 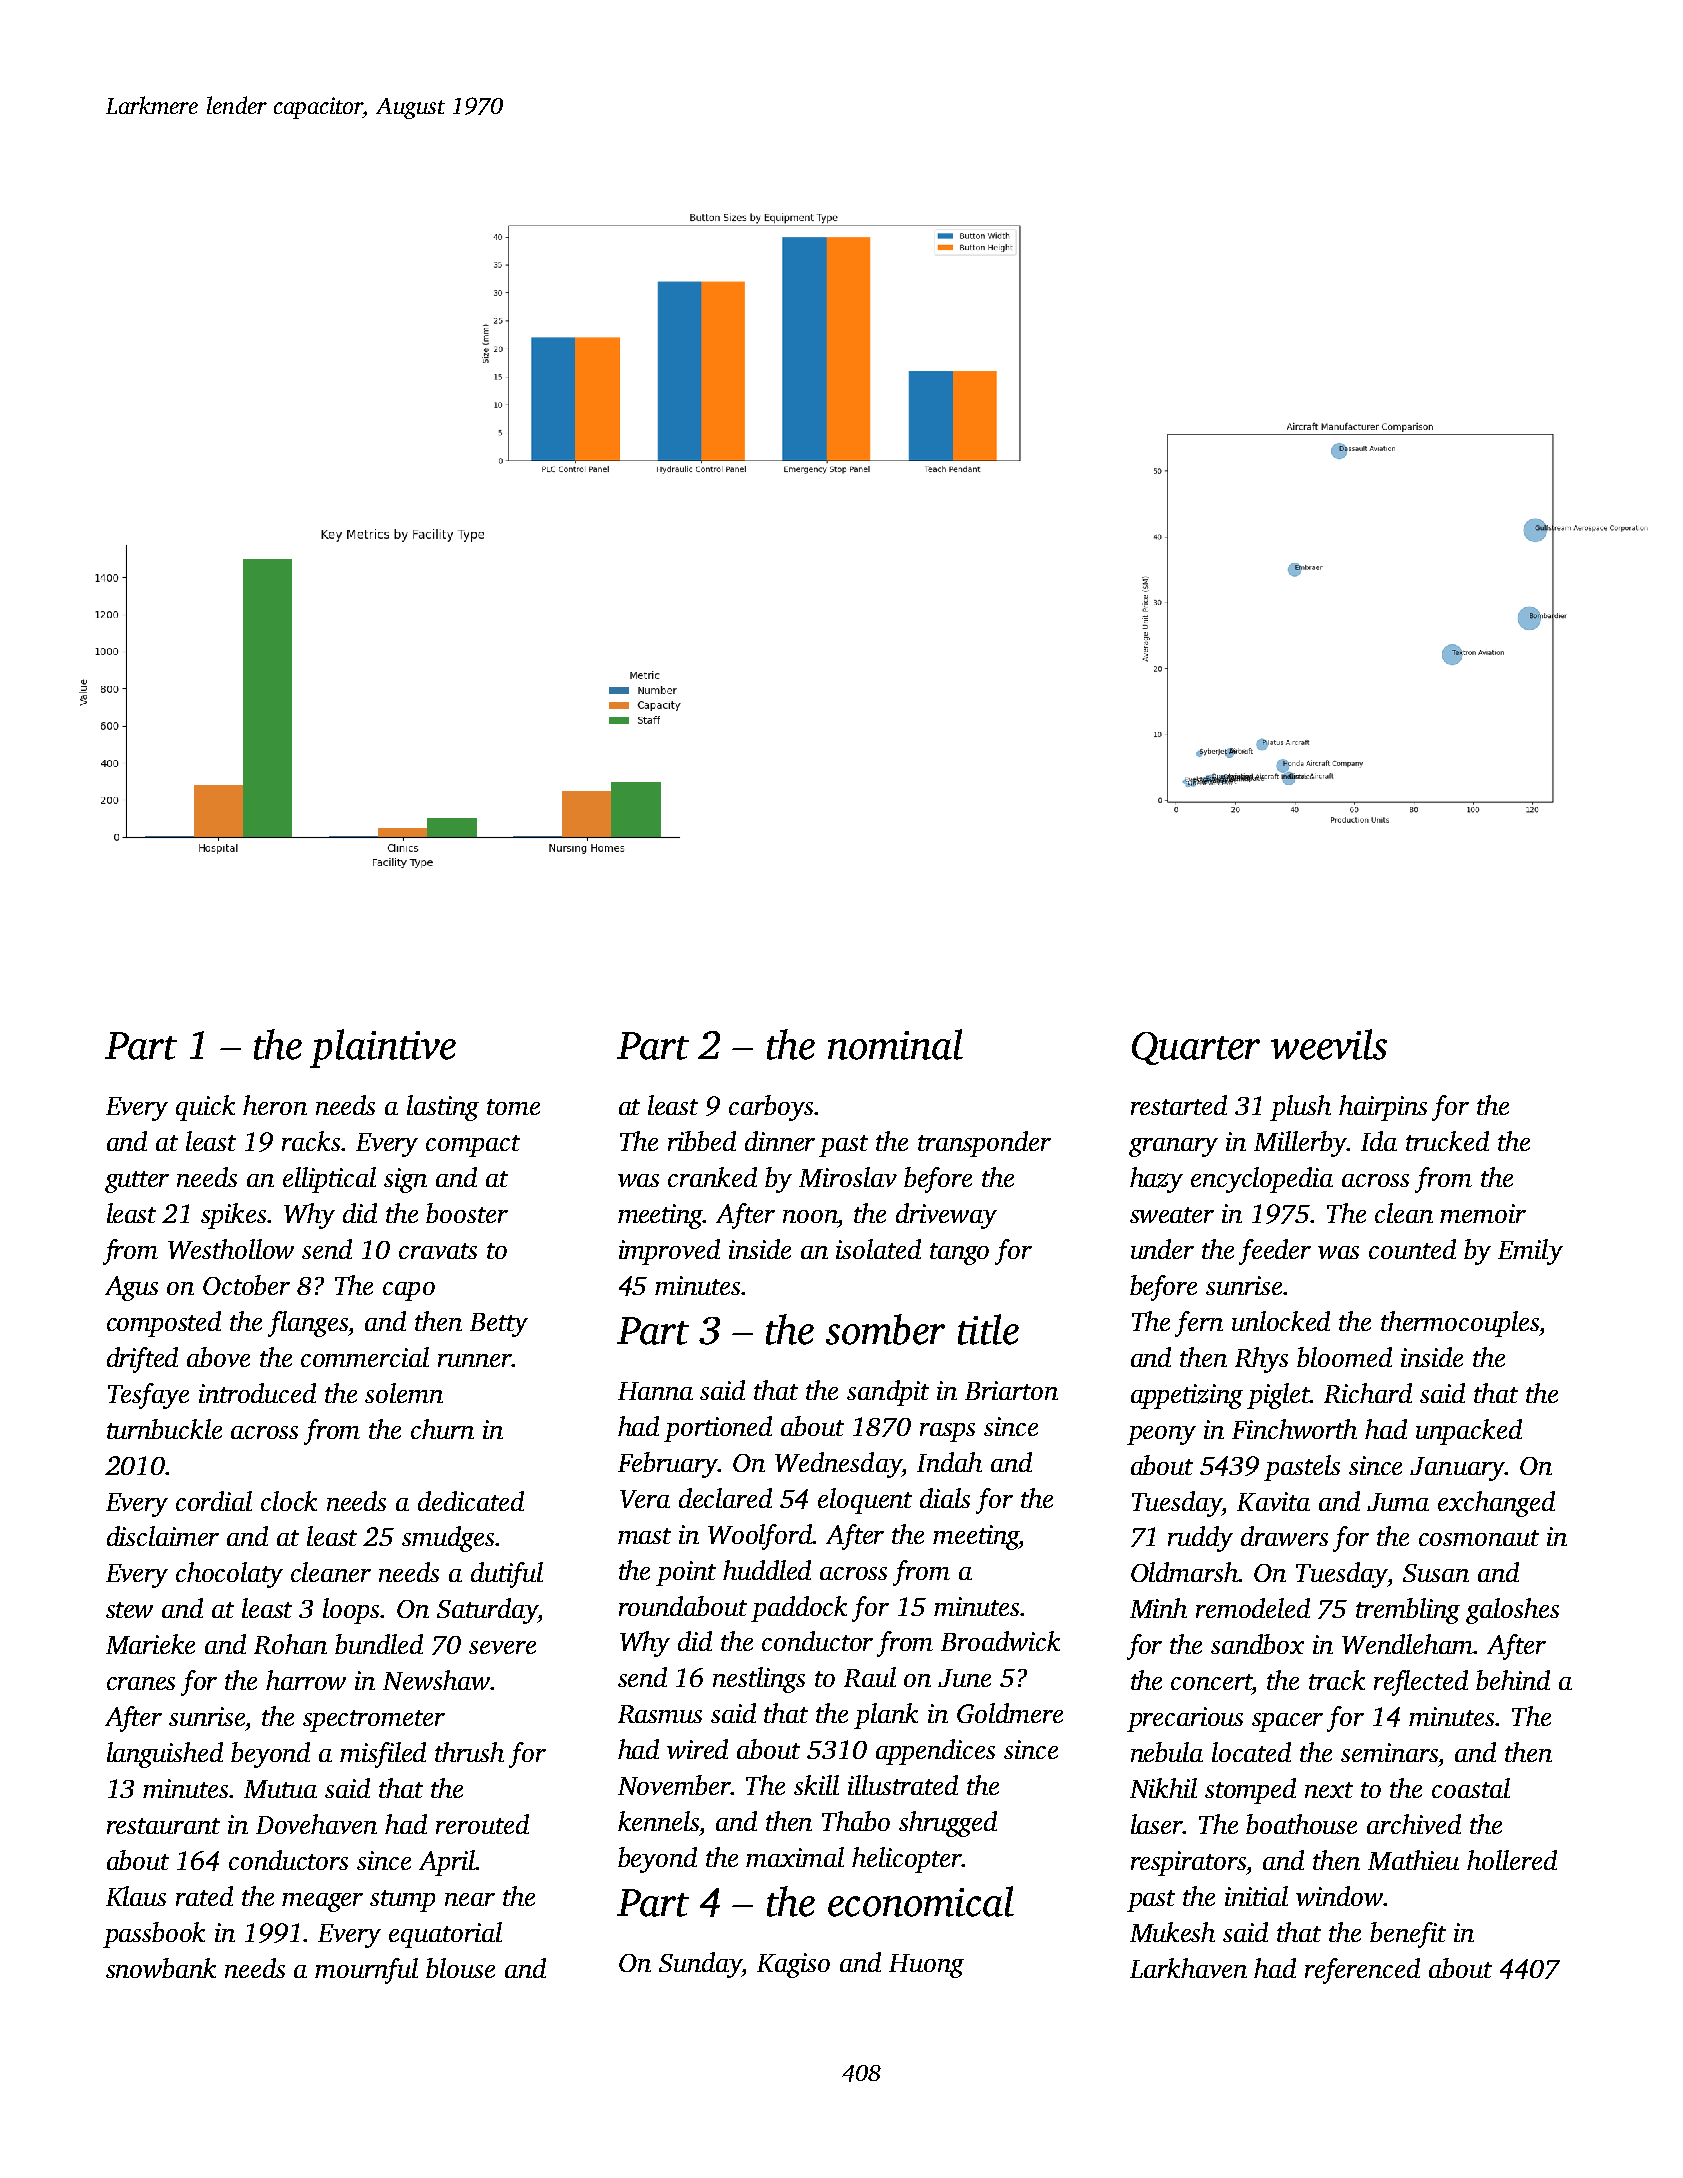 I want to click on near, so click(x=470, y=1899).
